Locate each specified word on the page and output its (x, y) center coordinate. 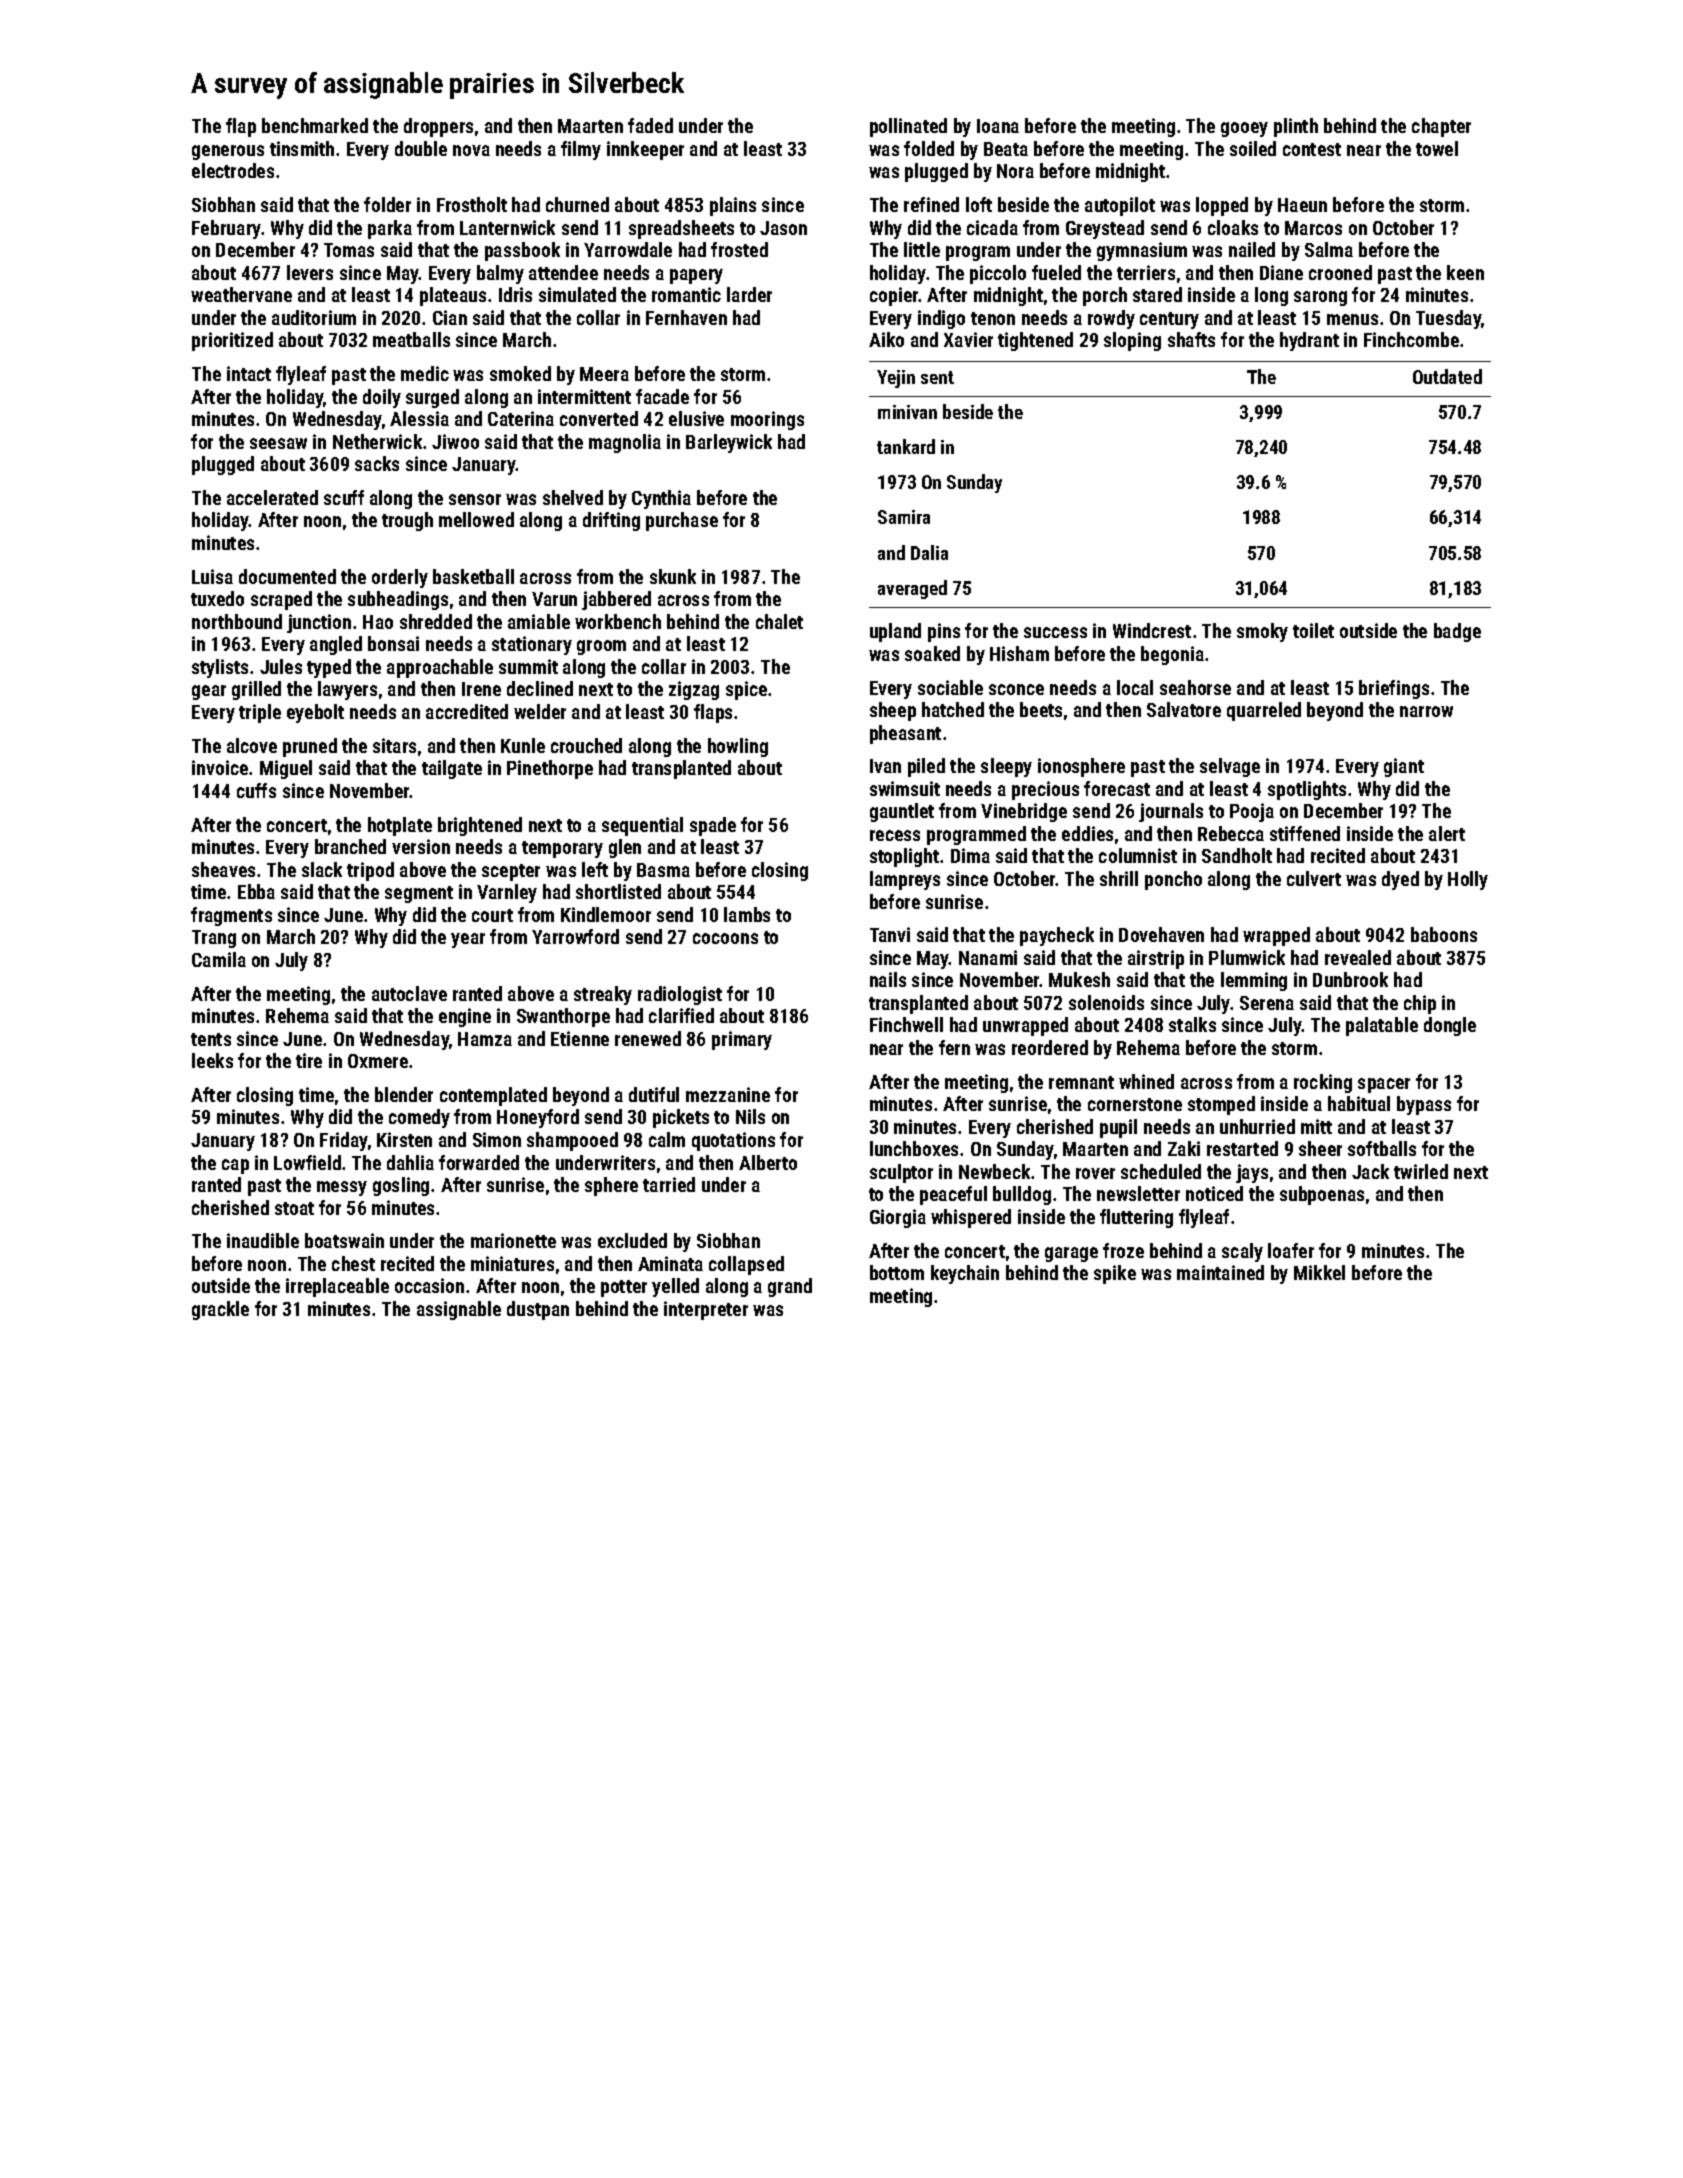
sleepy (1006, 767)
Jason (783, 228)
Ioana (998, 126)
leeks (212, 1060)
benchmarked (315, 125)
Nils (750, 1116)
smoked (520, 373)
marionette (513, 1240)
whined (1146, 1081)
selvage (1230, 767)
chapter (1441, 127)
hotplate (400, 826)
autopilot (1120, 206)
